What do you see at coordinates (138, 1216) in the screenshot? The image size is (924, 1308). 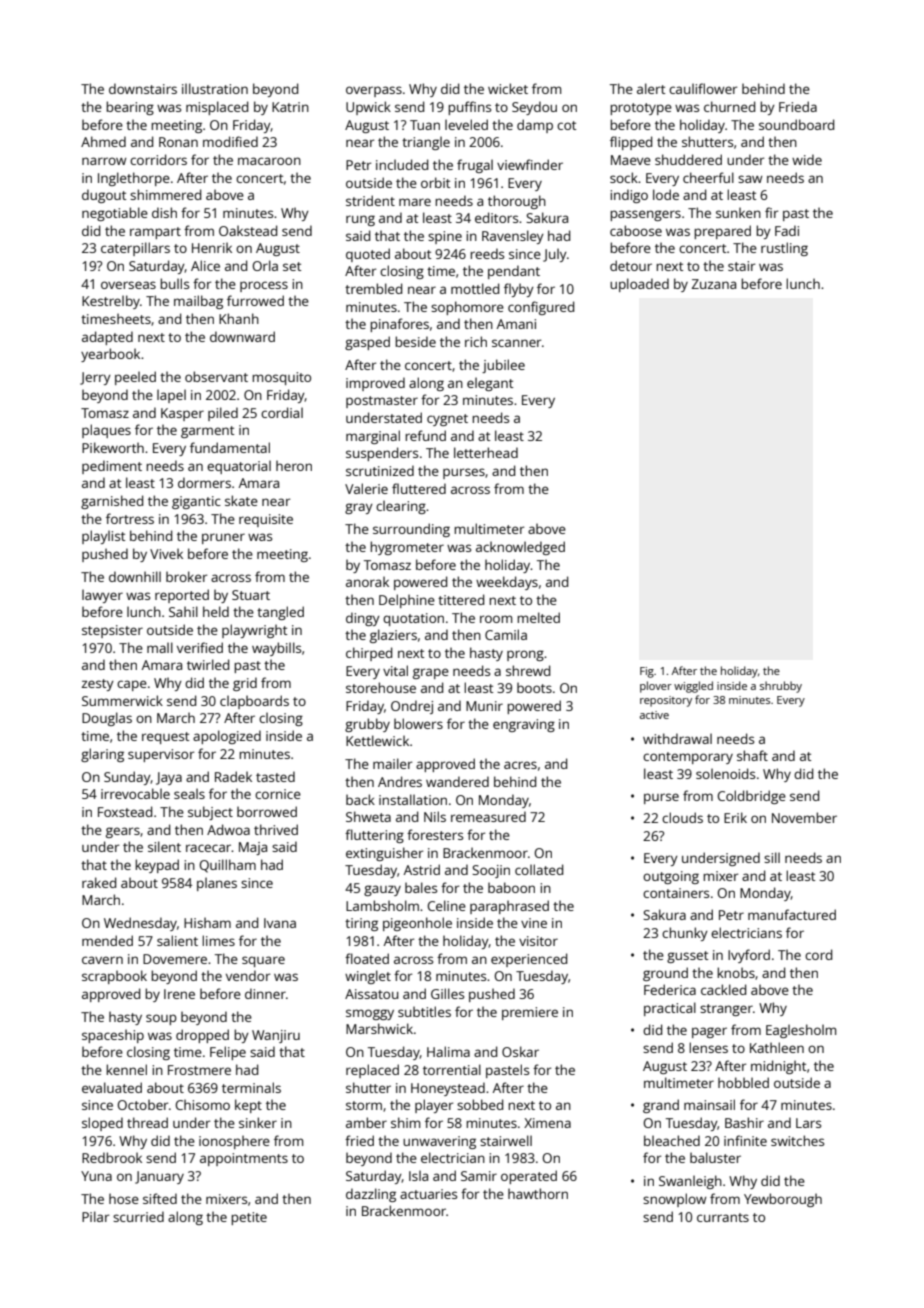 I see `scurried` at bounding box center [138, 1216].
